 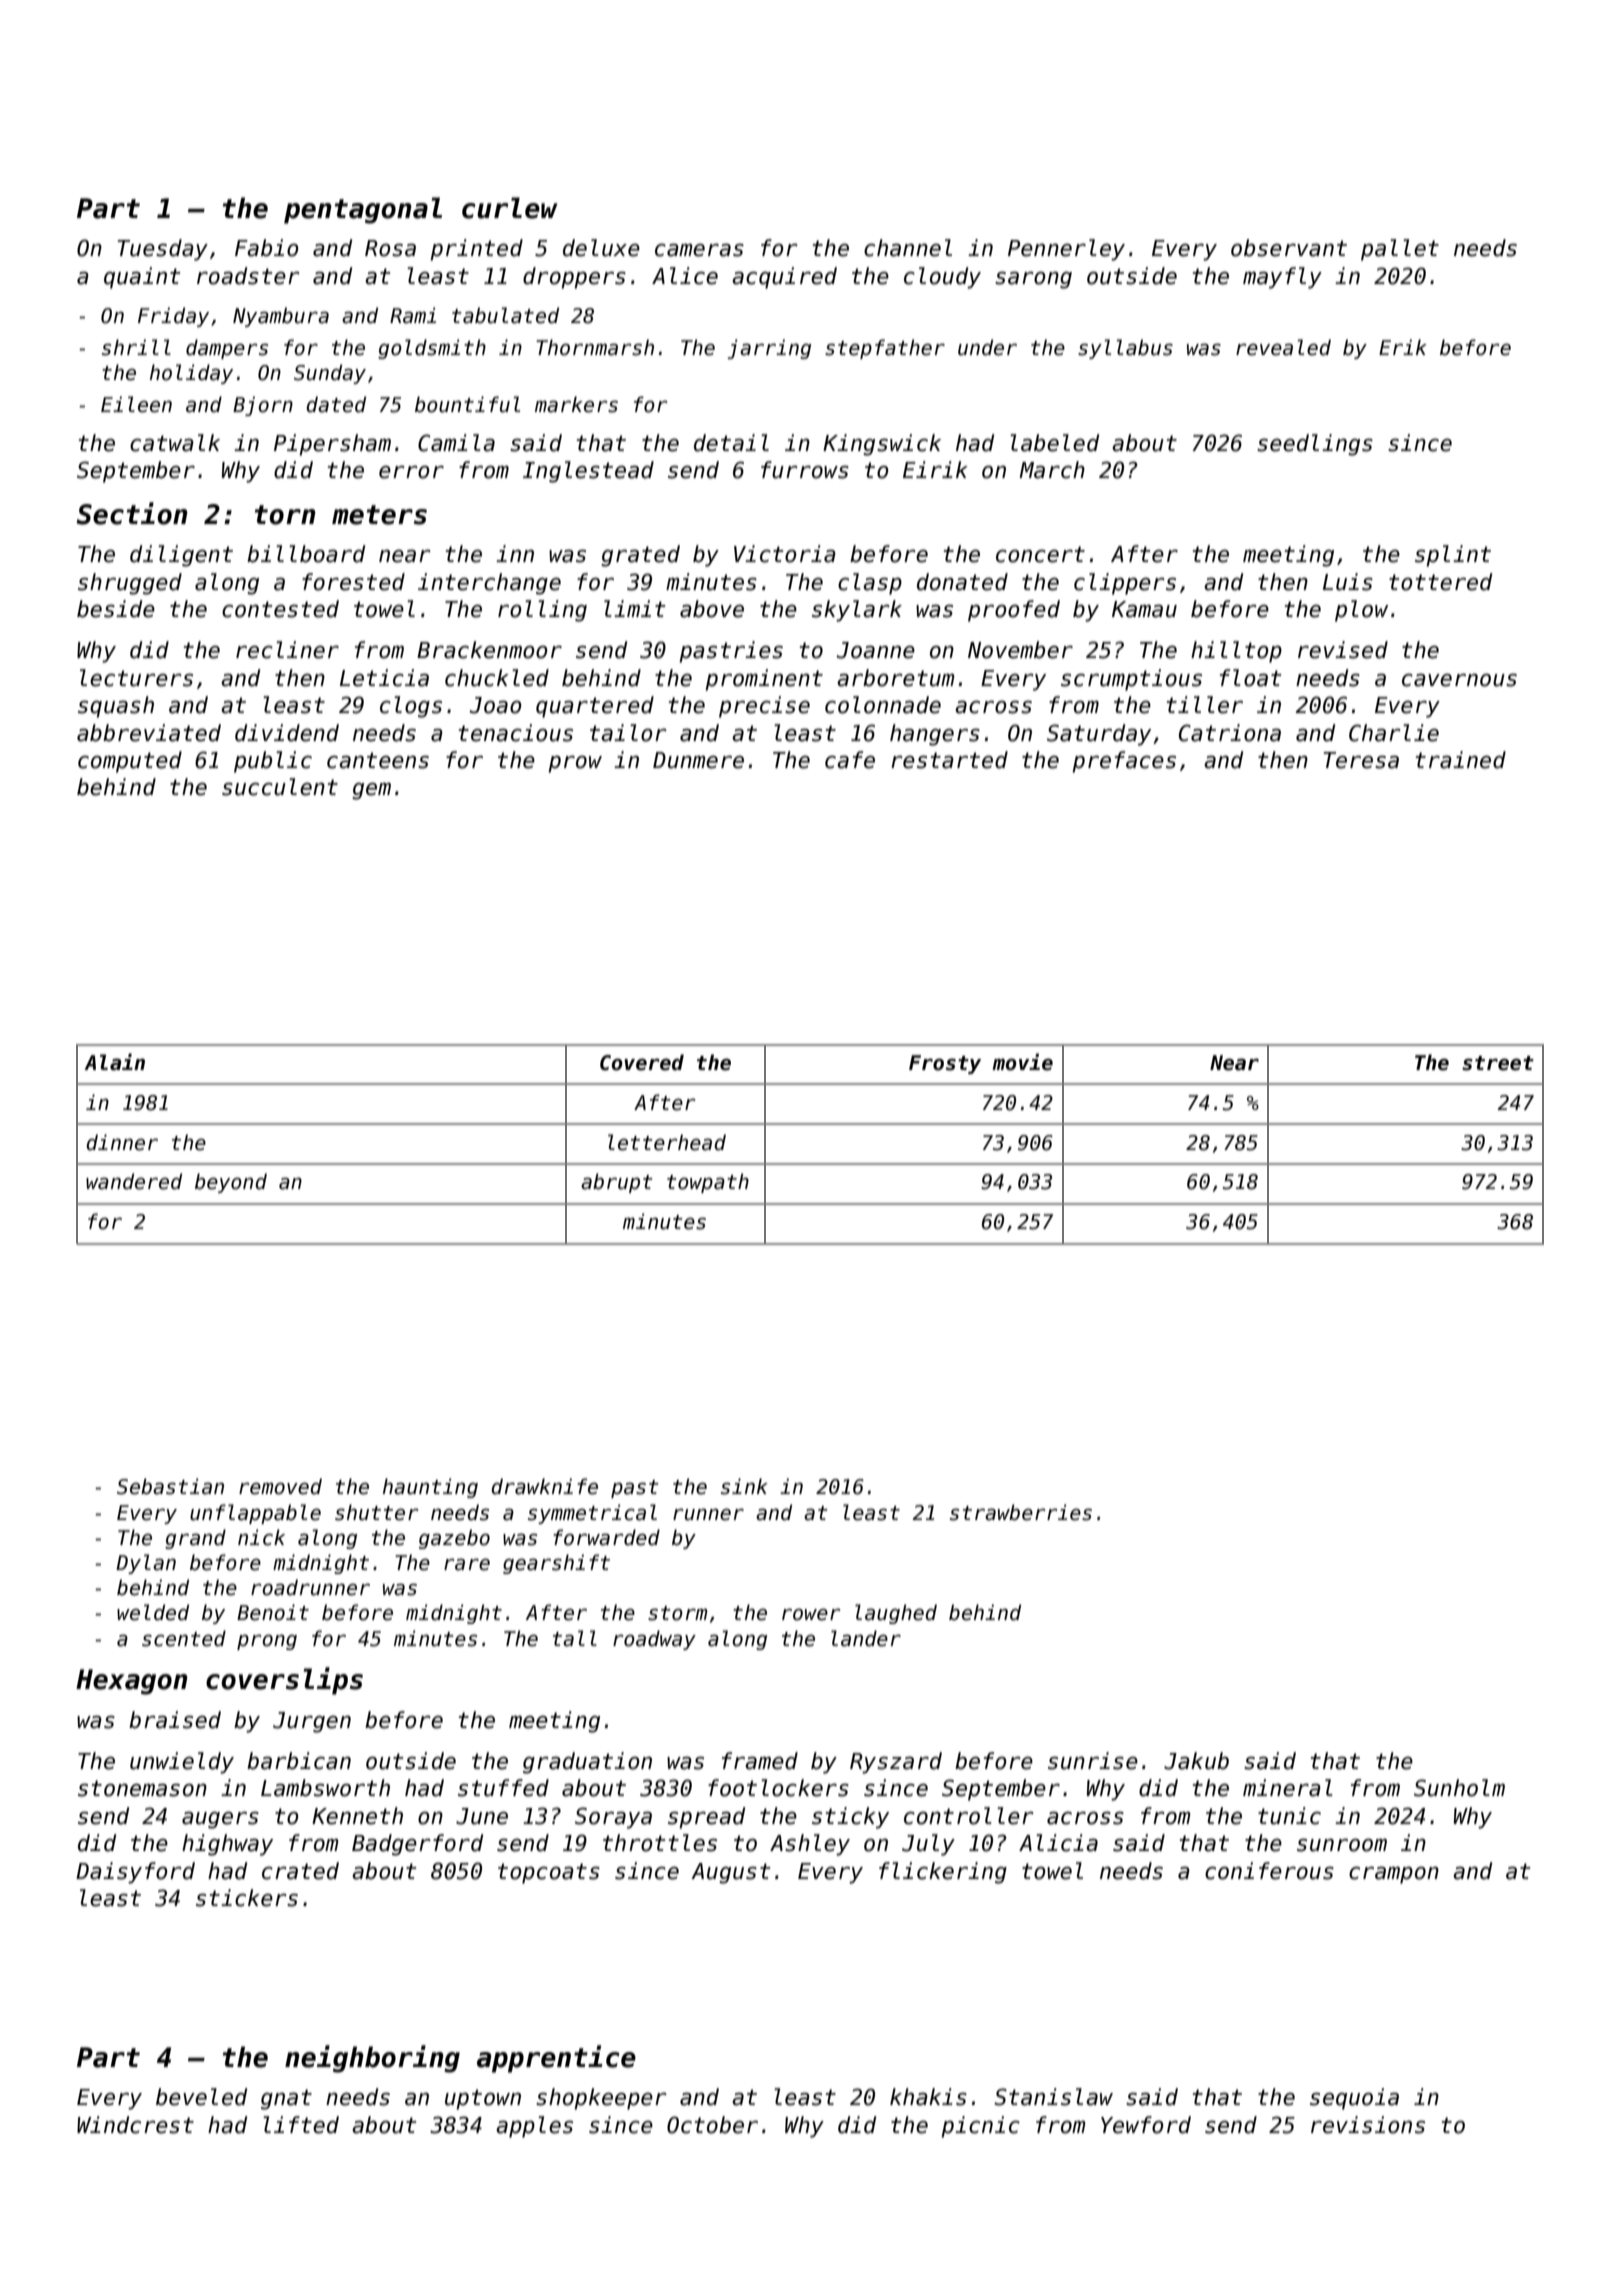 I want to click on computed, so click(x=130, y=762).
